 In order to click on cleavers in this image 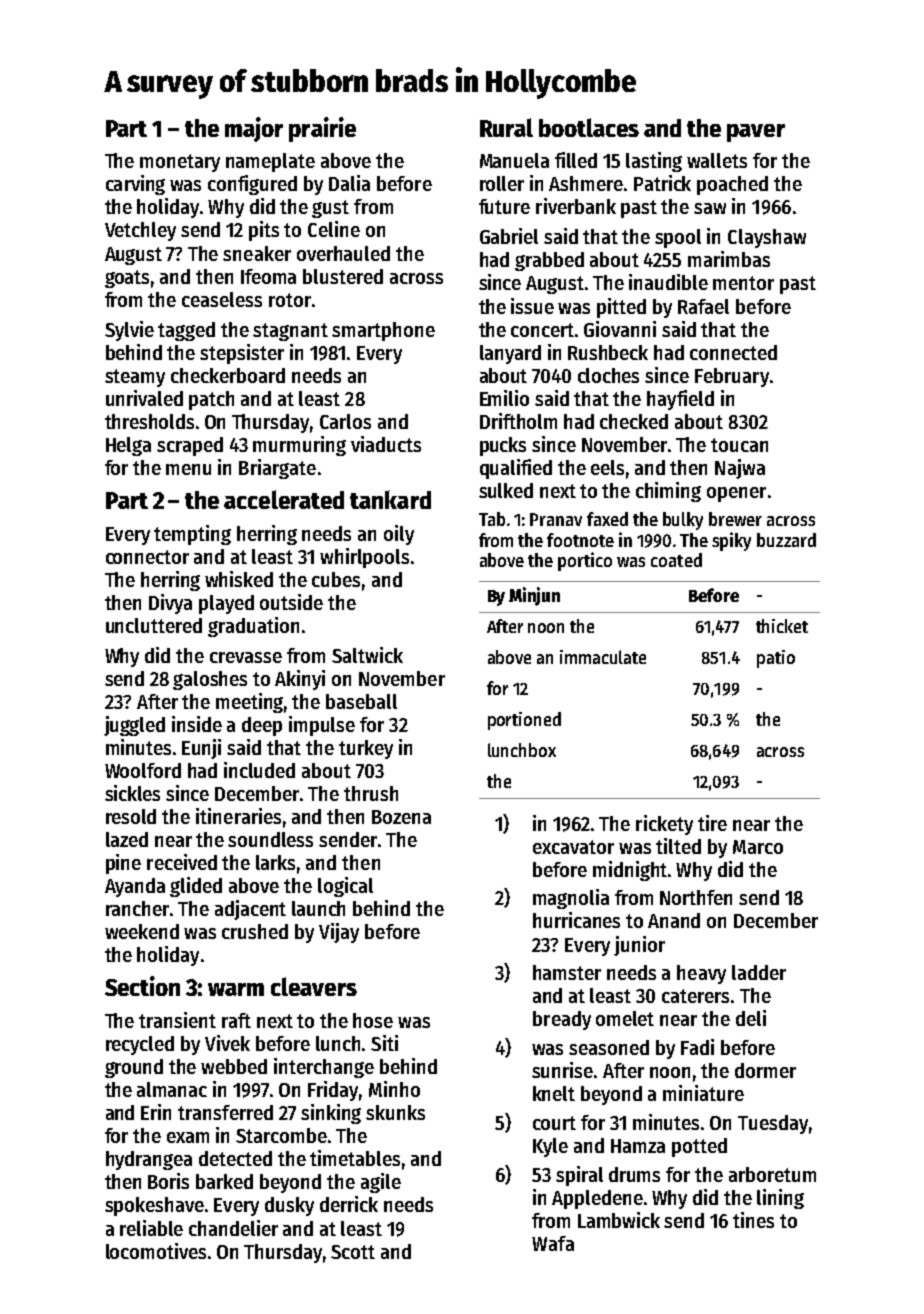, I will do `click(314, 986)`.
